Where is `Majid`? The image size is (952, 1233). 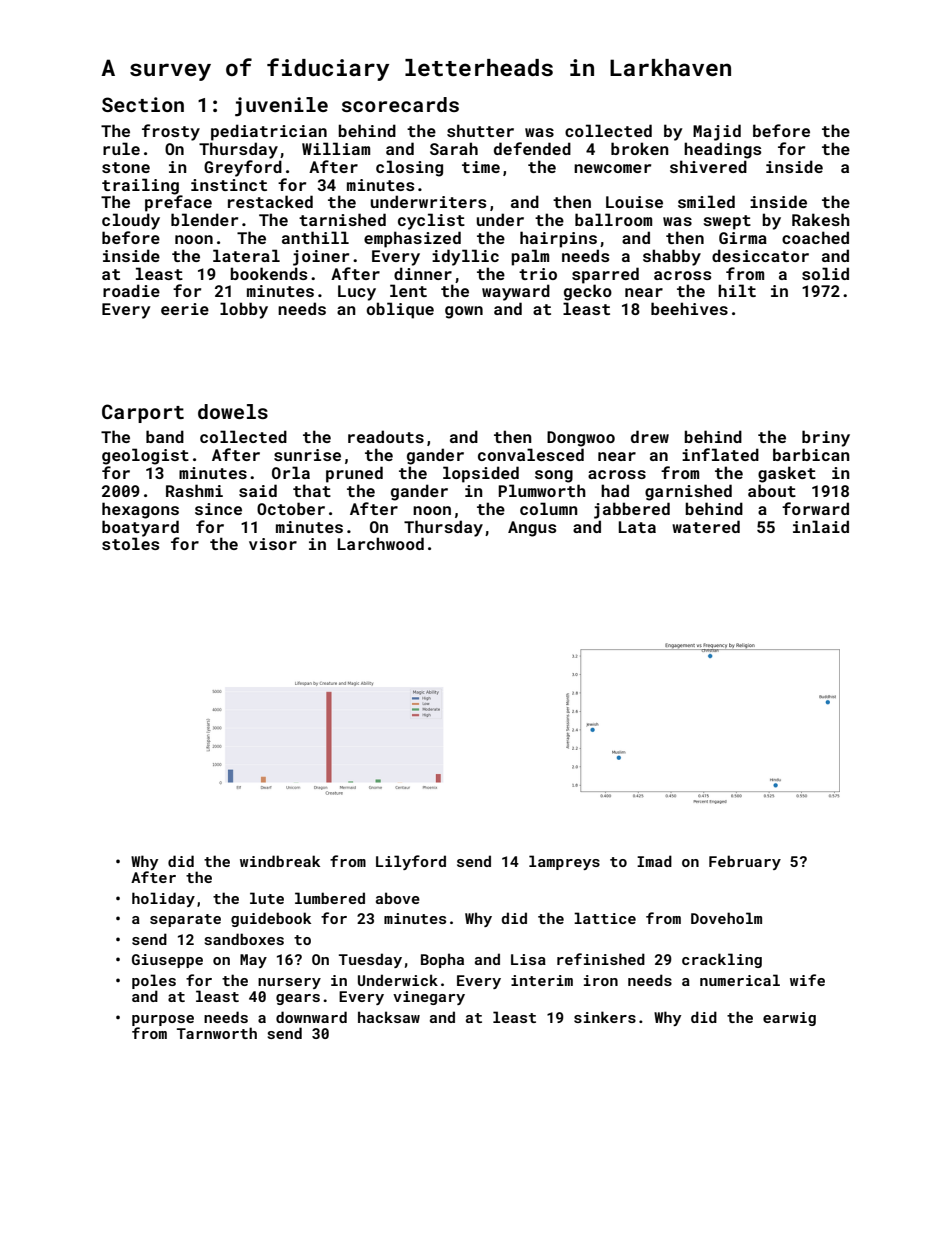 Majid is located at coordinates (717, 132).
